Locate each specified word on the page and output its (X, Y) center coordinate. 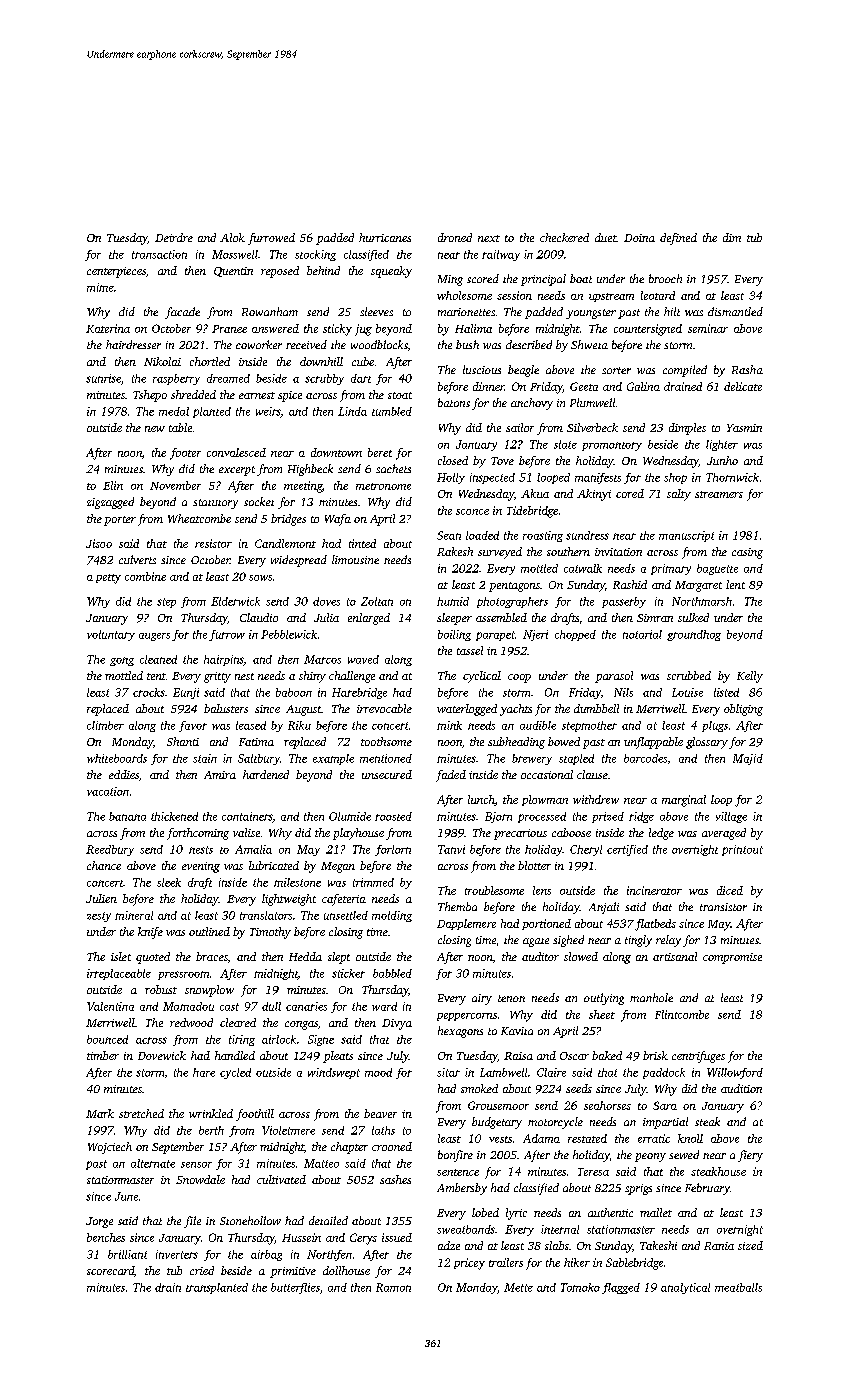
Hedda (305, 956)
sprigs (638, 1189)
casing (747, 553)
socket (259, 501)
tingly (638, 941)
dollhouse (346, 1270)
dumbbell (596, 708)
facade (182, 313)
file (192, 1222)
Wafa (338, 520)
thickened (174, 816)
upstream (611, 297)
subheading (516, 743)
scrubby (324, 379)
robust (161, 989)
